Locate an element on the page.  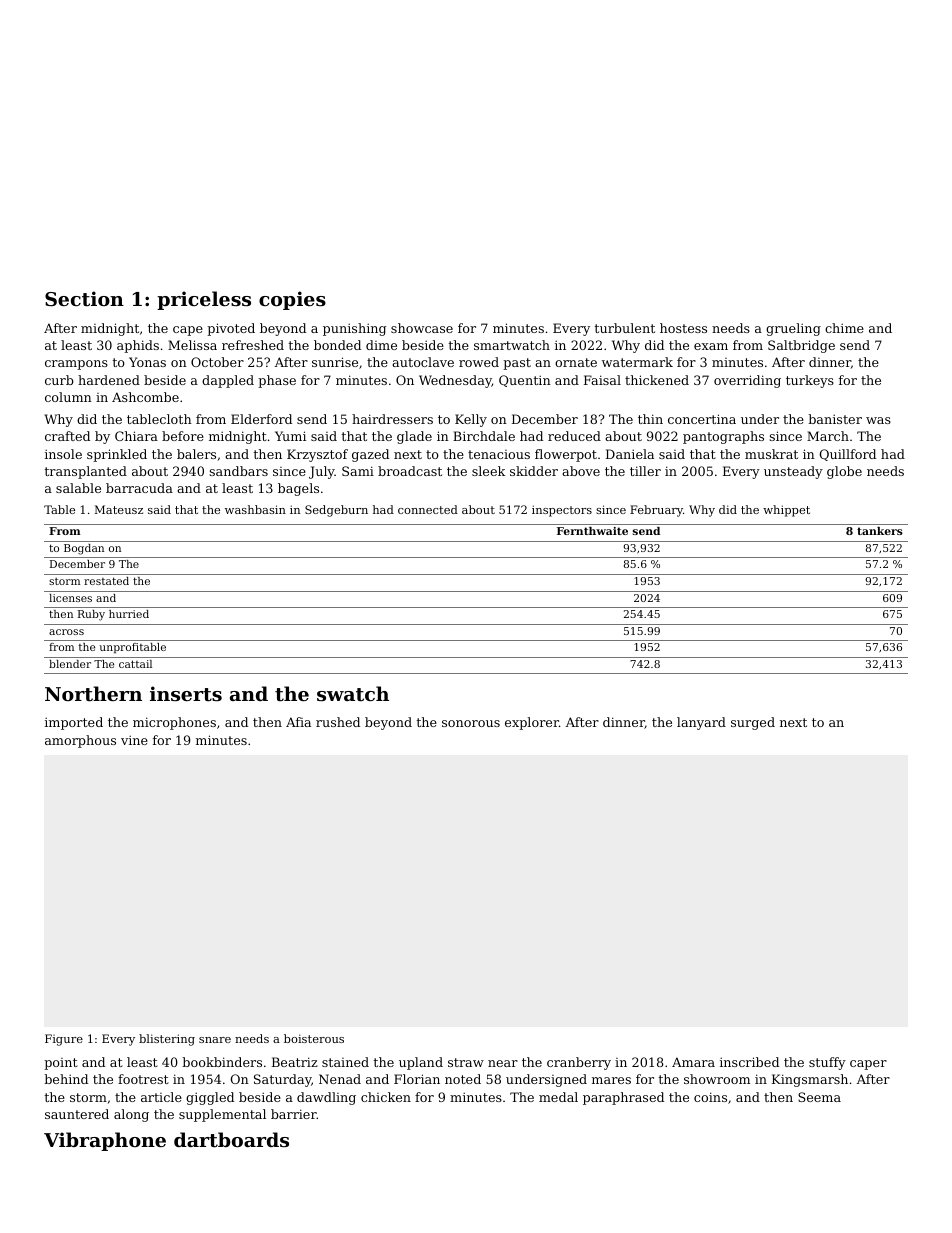
snare is located at coordinates (215, 1040).
